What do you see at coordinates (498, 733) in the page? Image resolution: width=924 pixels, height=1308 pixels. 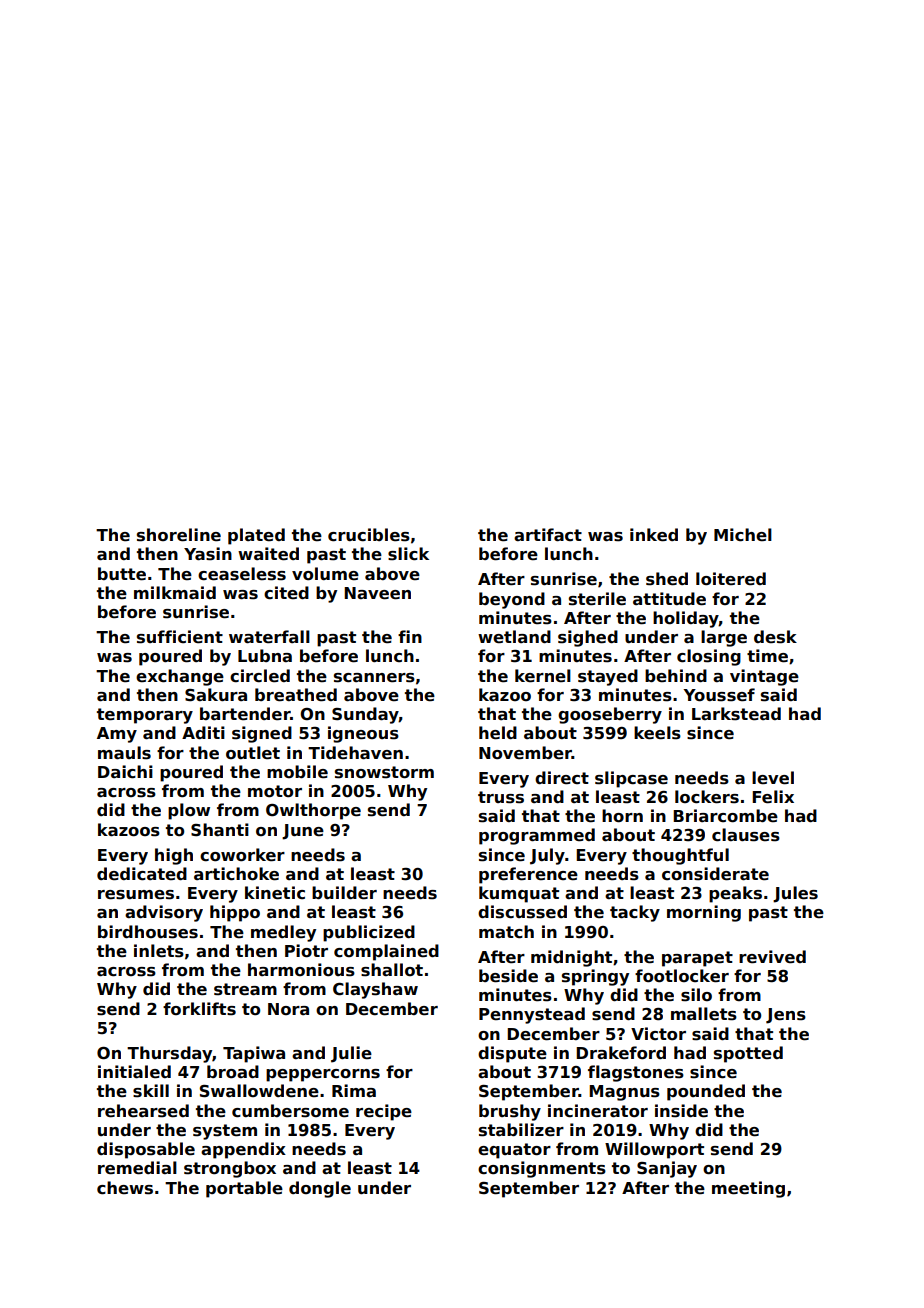 I see `held` at bounding box center [498, 733].
